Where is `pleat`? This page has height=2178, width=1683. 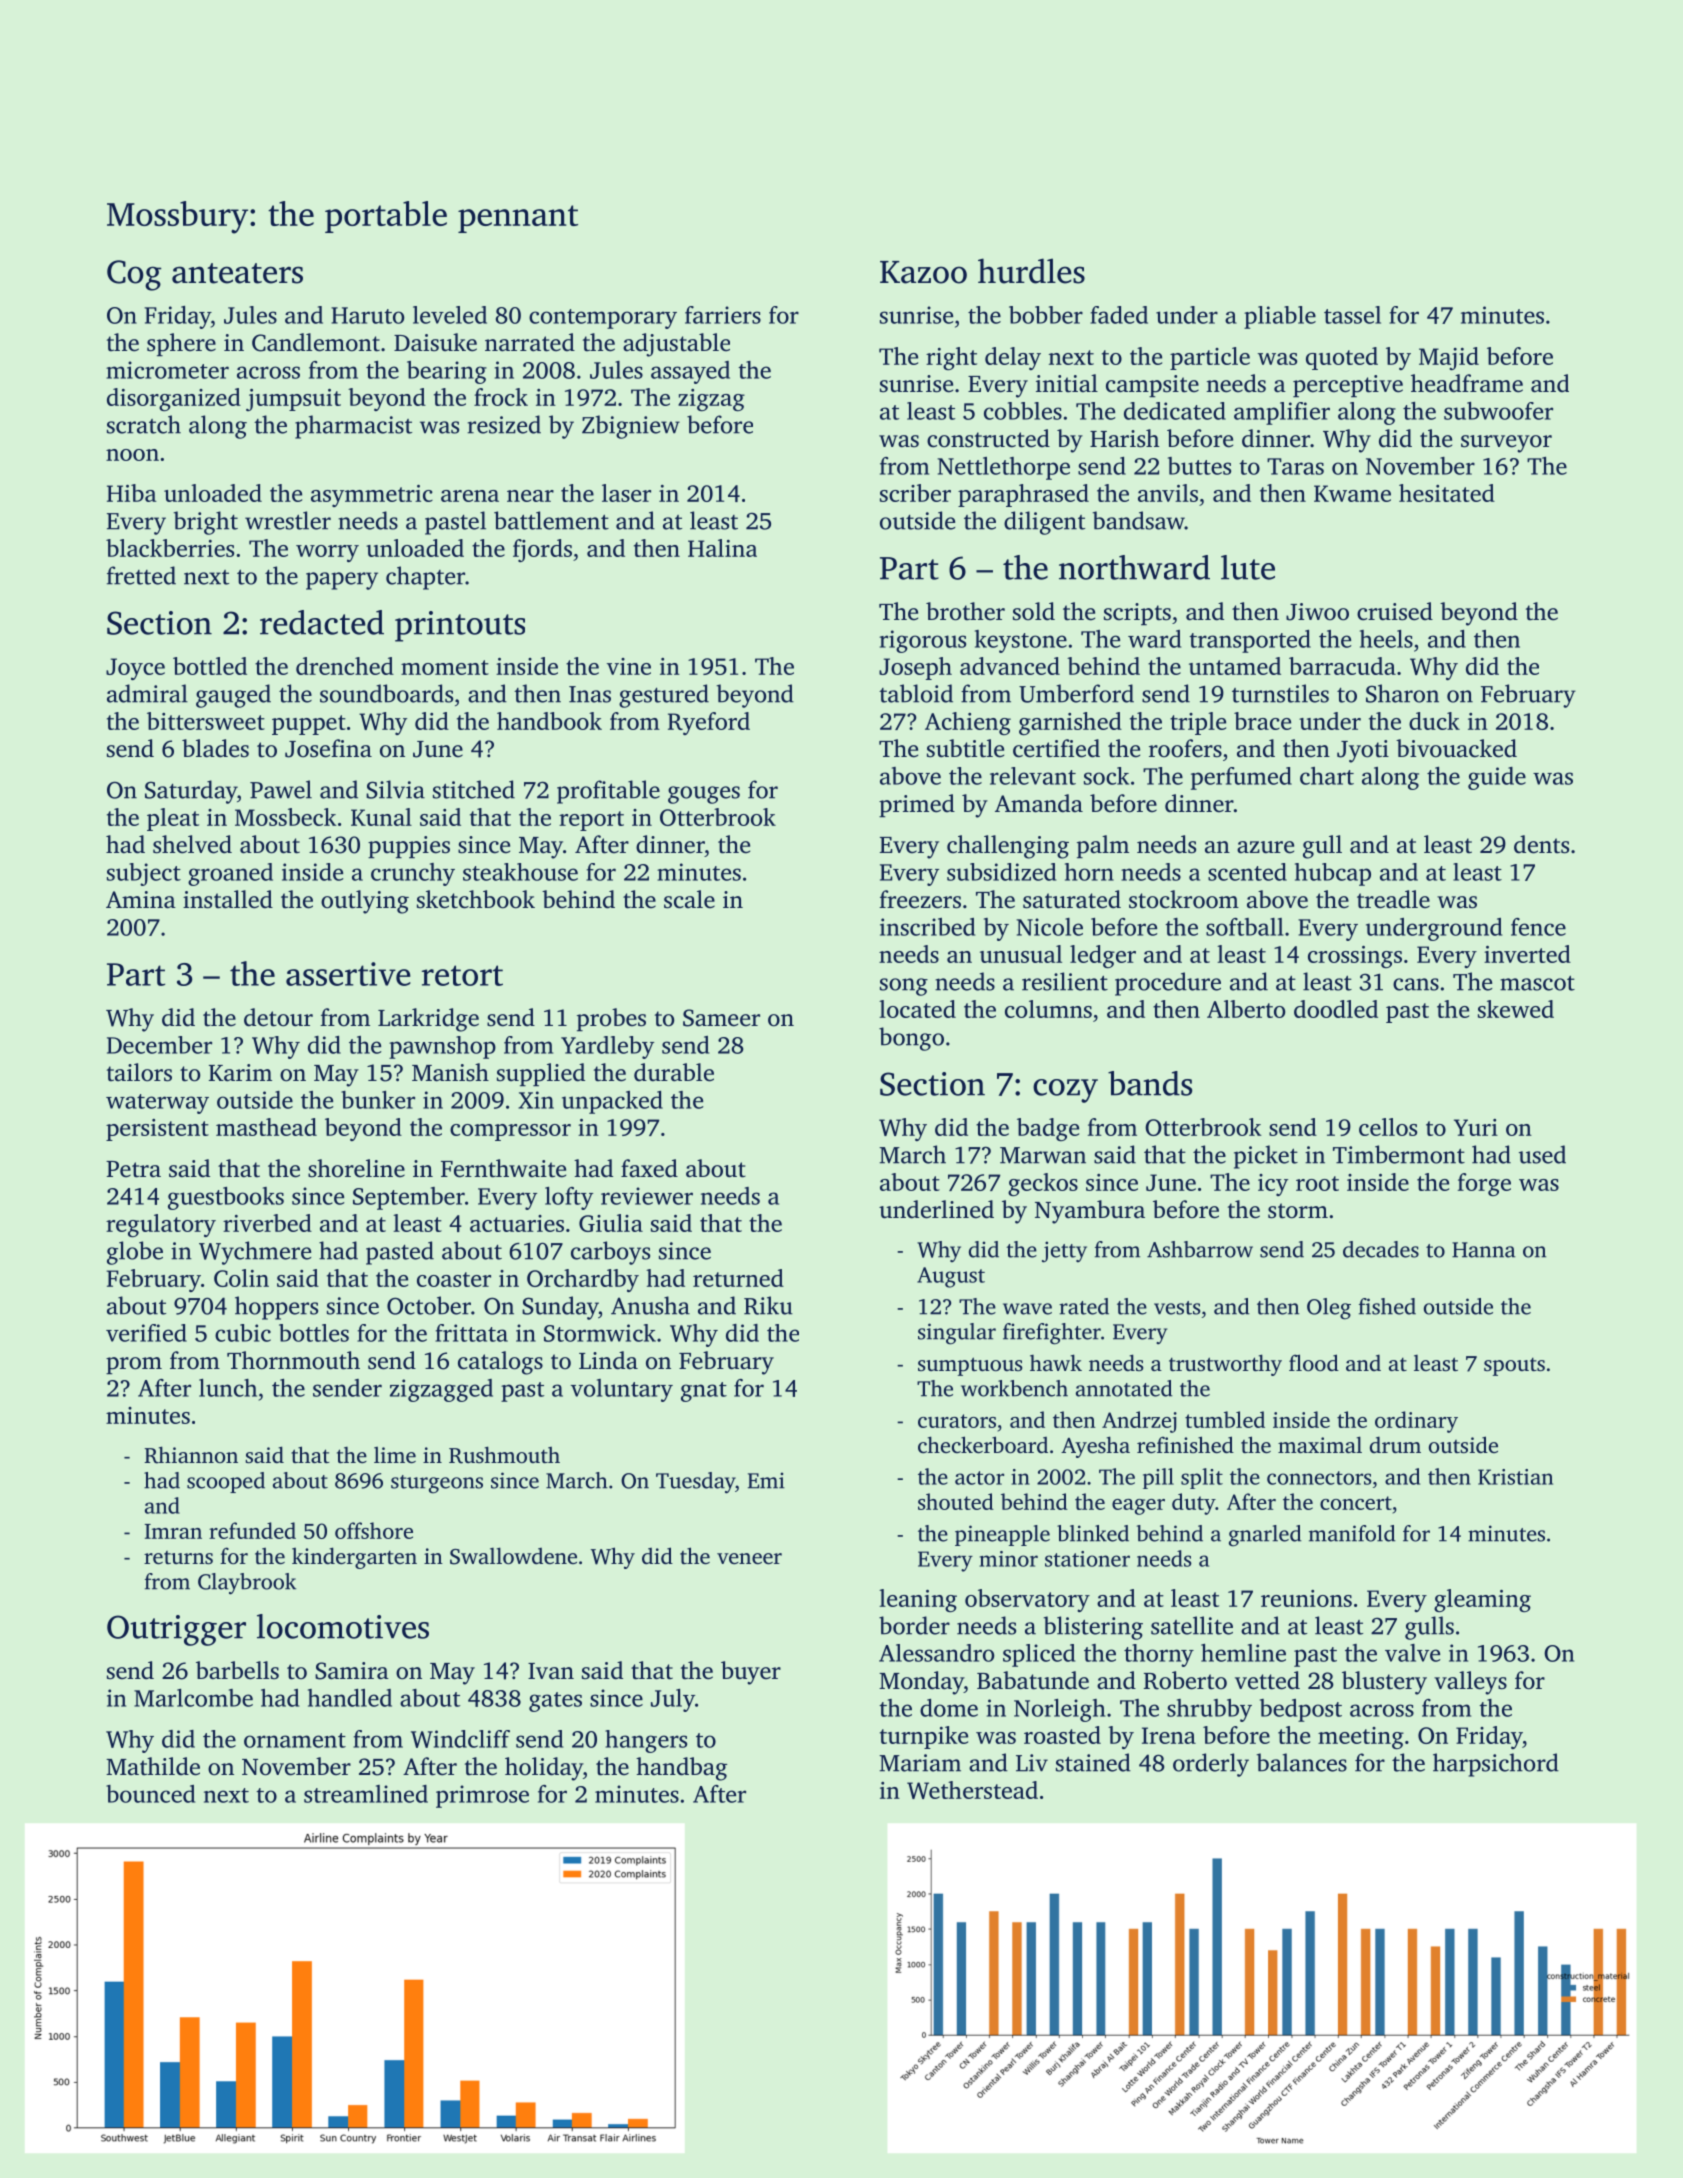 pleat is located at coordinates (173, 819).
